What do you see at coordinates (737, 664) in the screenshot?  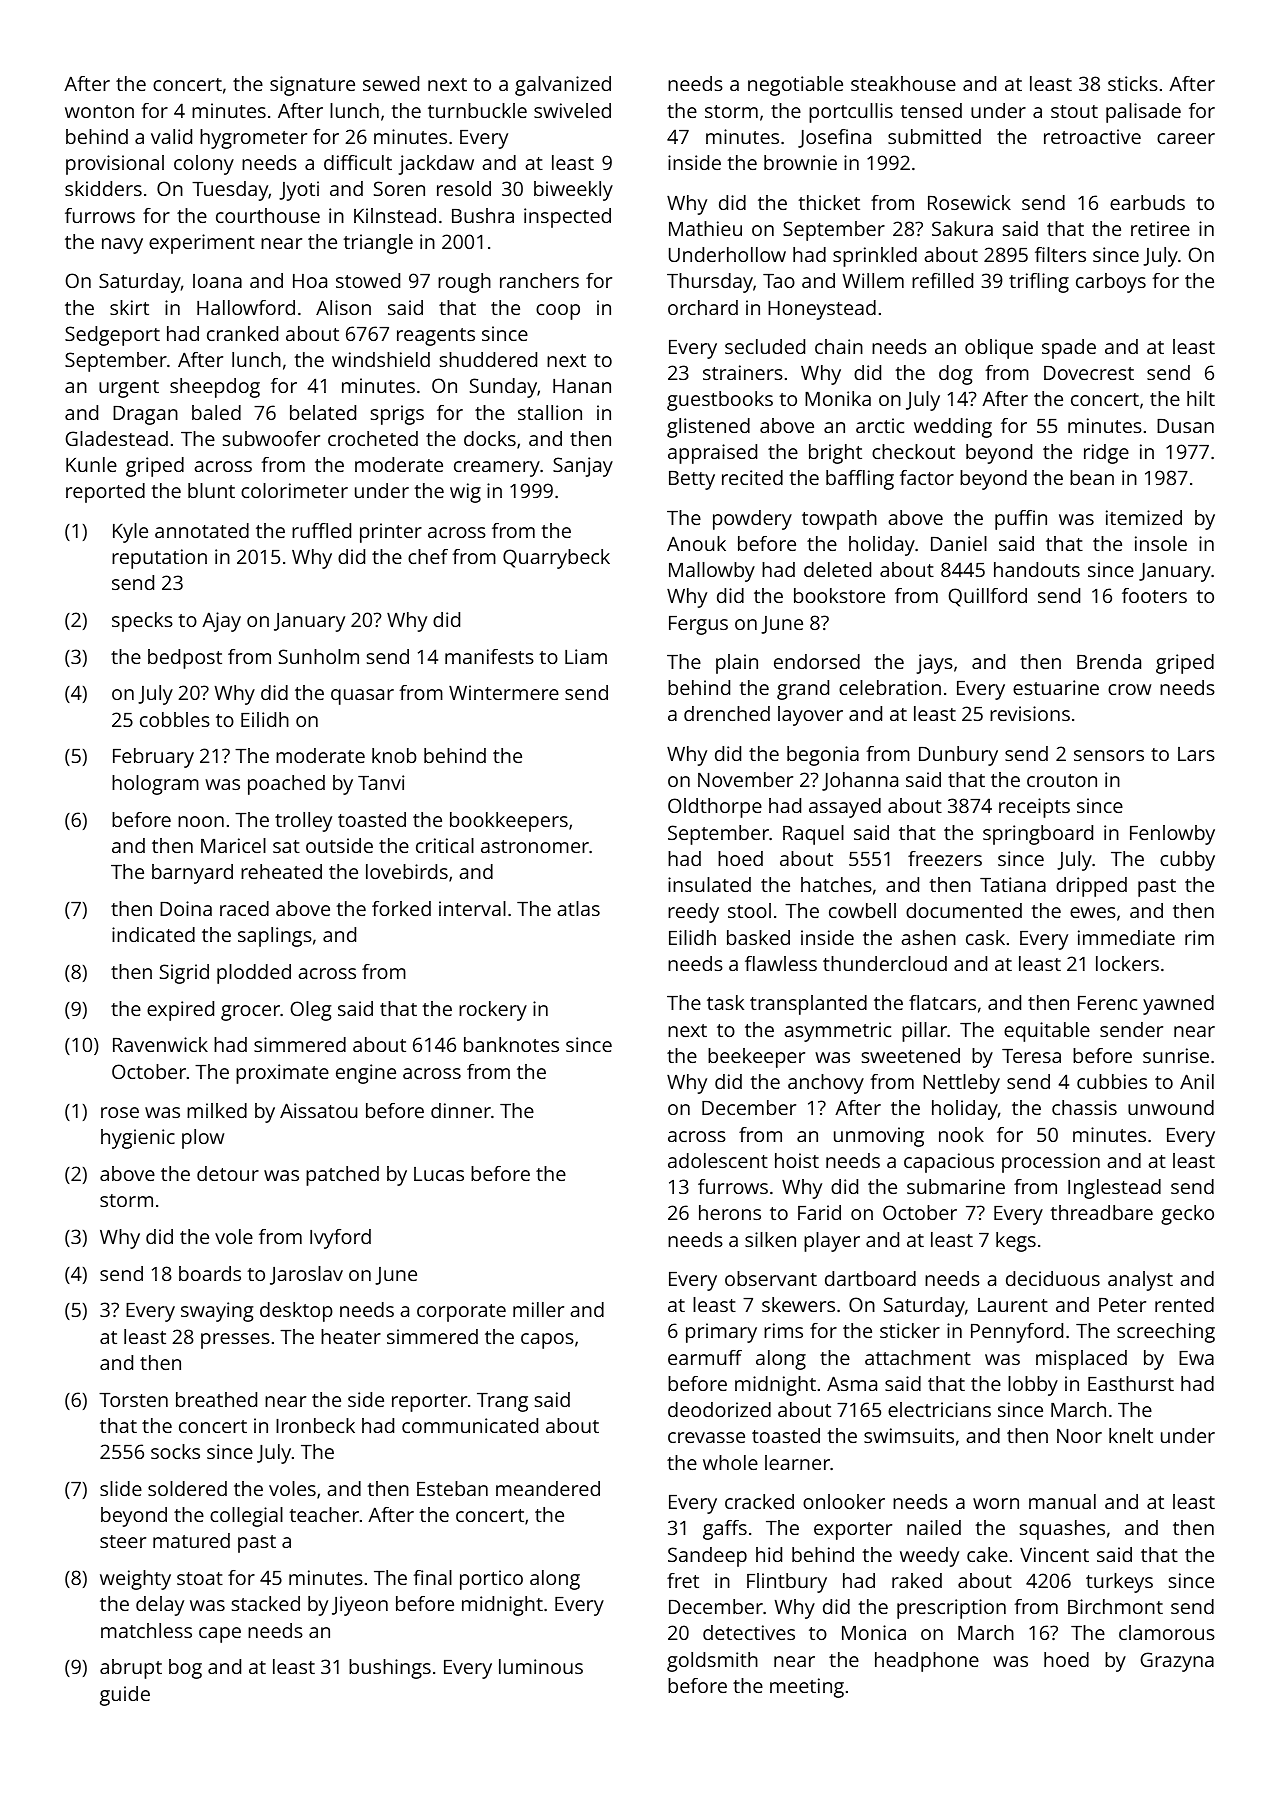 I see `plain` at bounding box center [737, 664].
